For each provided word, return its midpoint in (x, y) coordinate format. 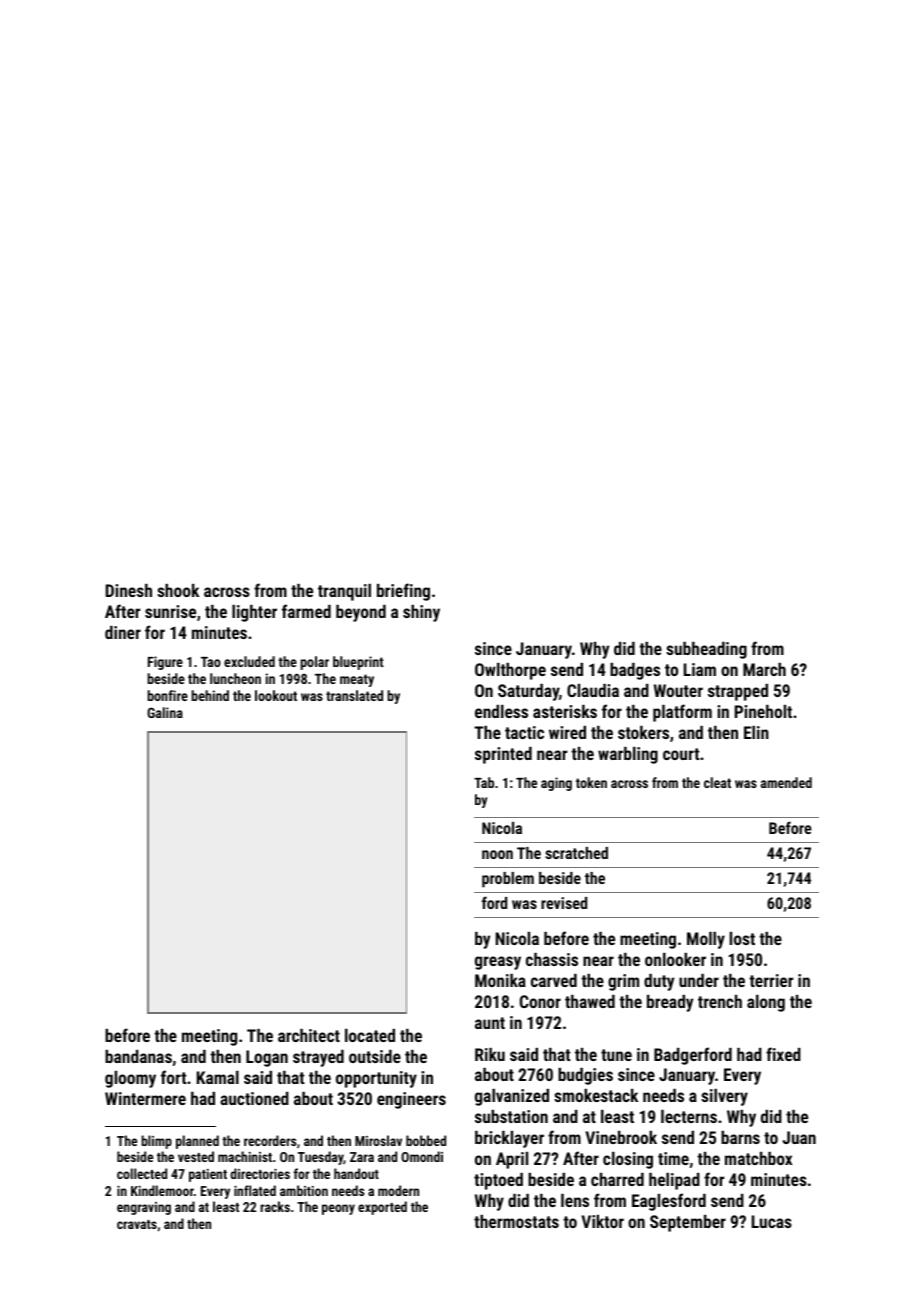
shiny (421, 613)
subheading (706, 650)
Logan (267, 1058)
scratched (576, 853)
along (766, 1003)
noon (497, 854)
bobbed (426, 1140)
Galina (165, 712)
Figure (165, 663)
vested (196, 1156)
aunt (490, 1023)
